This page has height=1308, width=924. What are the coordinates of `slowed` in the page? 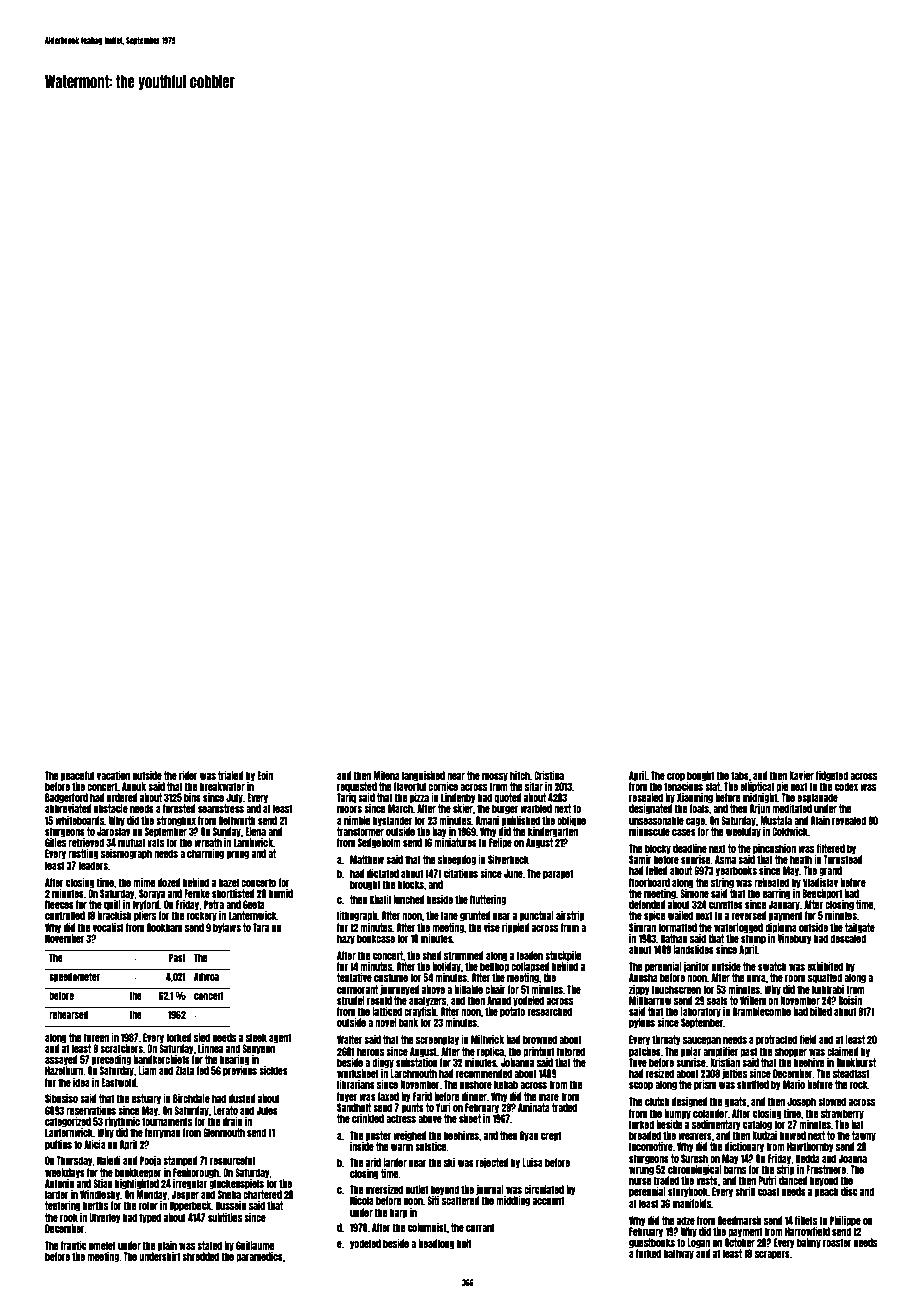 It's located at (832, 1101).
